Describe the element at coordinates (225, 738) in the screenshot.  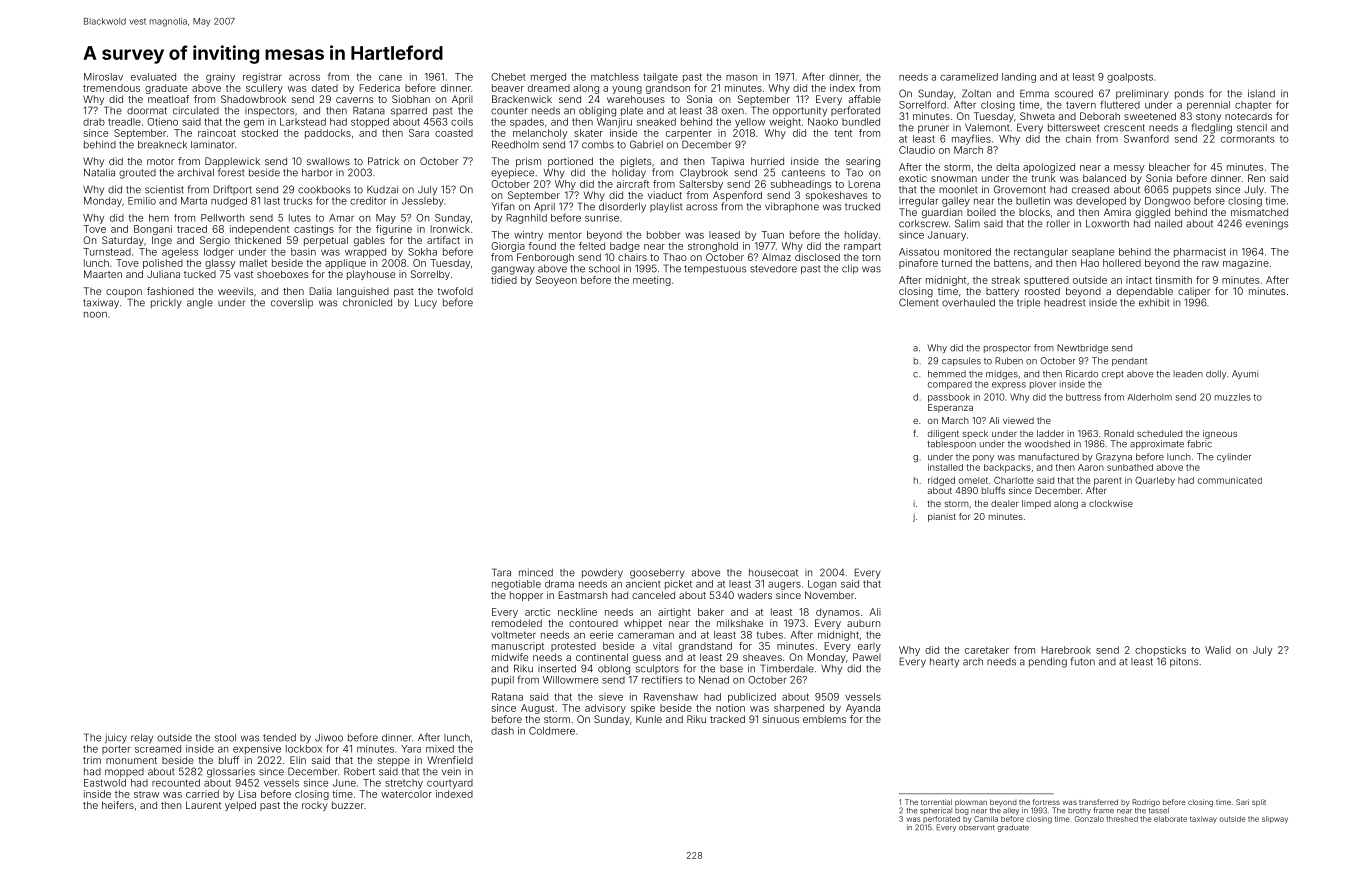
I see `stool` at that location.
